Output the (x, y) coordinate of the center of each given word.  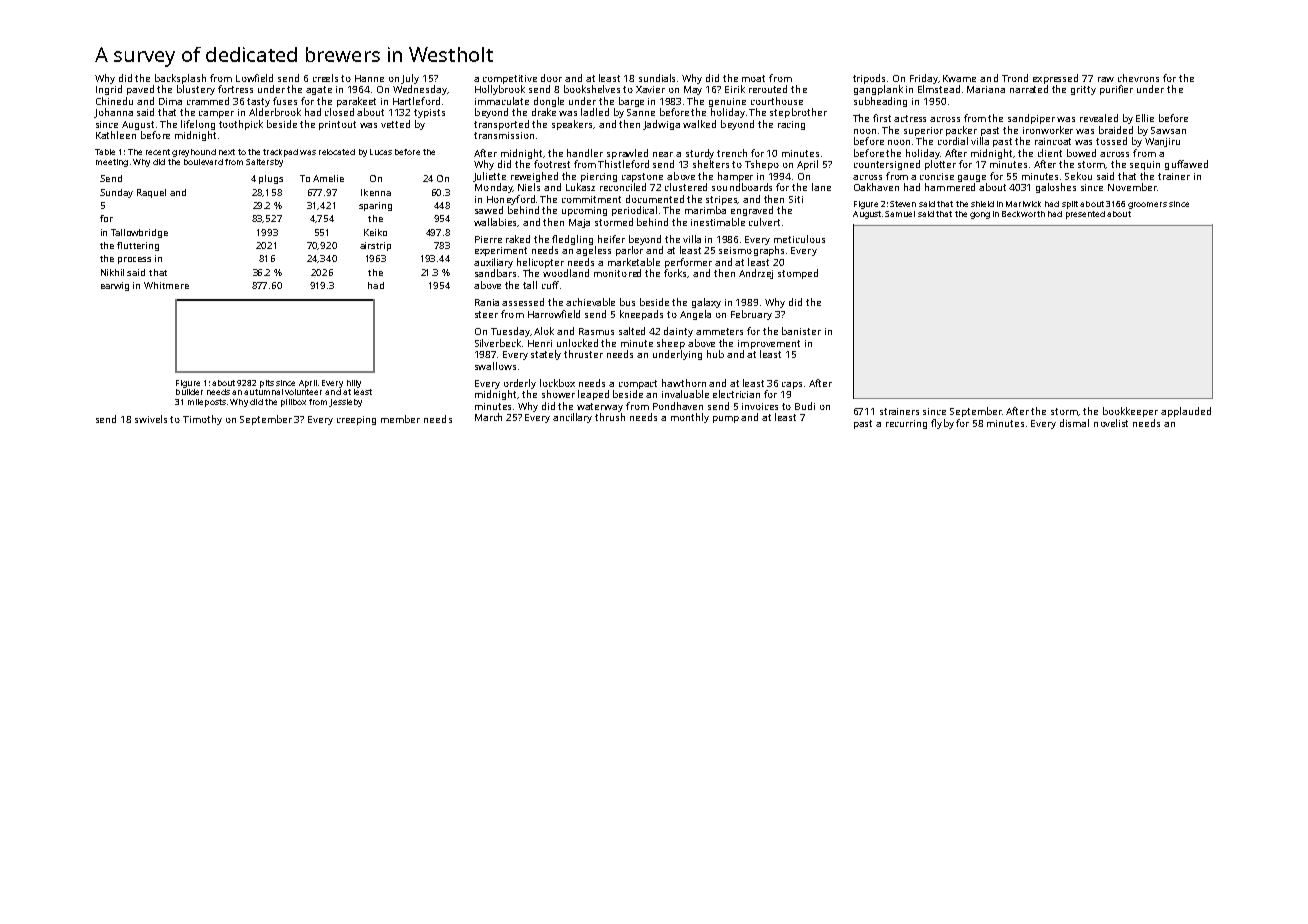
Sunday (116, 193)
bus (627, 302)
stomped (798, 274)
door (551, 78)
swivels (151, 419)
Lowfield (254, 78)
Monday (494, 188)
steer (486, 314)
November (1132, 187)
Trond (1015, 78)
